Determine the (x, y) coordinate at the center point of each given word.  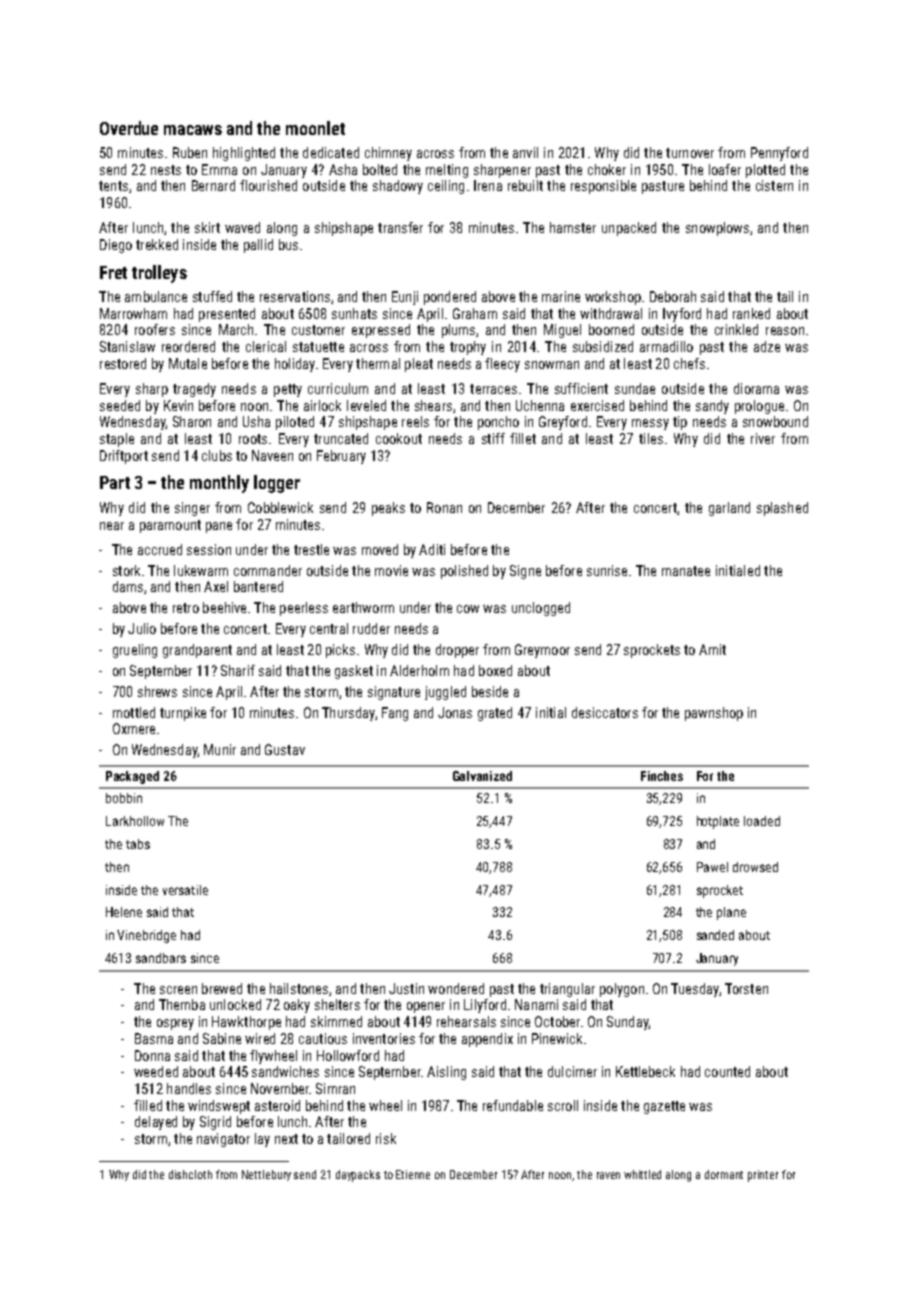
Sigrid (215, 1123)
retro (186, 608)
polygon (622, 990)
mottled (134, 712)
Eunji (405, 298)
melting (447, 171)
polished (464, 572)
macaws (193, 130)
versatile (185, 890)
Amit (712, 649)
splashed (782, 509)
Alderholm (419, 670)
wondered (456, 988)
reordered (188, 346)
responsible (603, 187)
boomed (611, 329)
